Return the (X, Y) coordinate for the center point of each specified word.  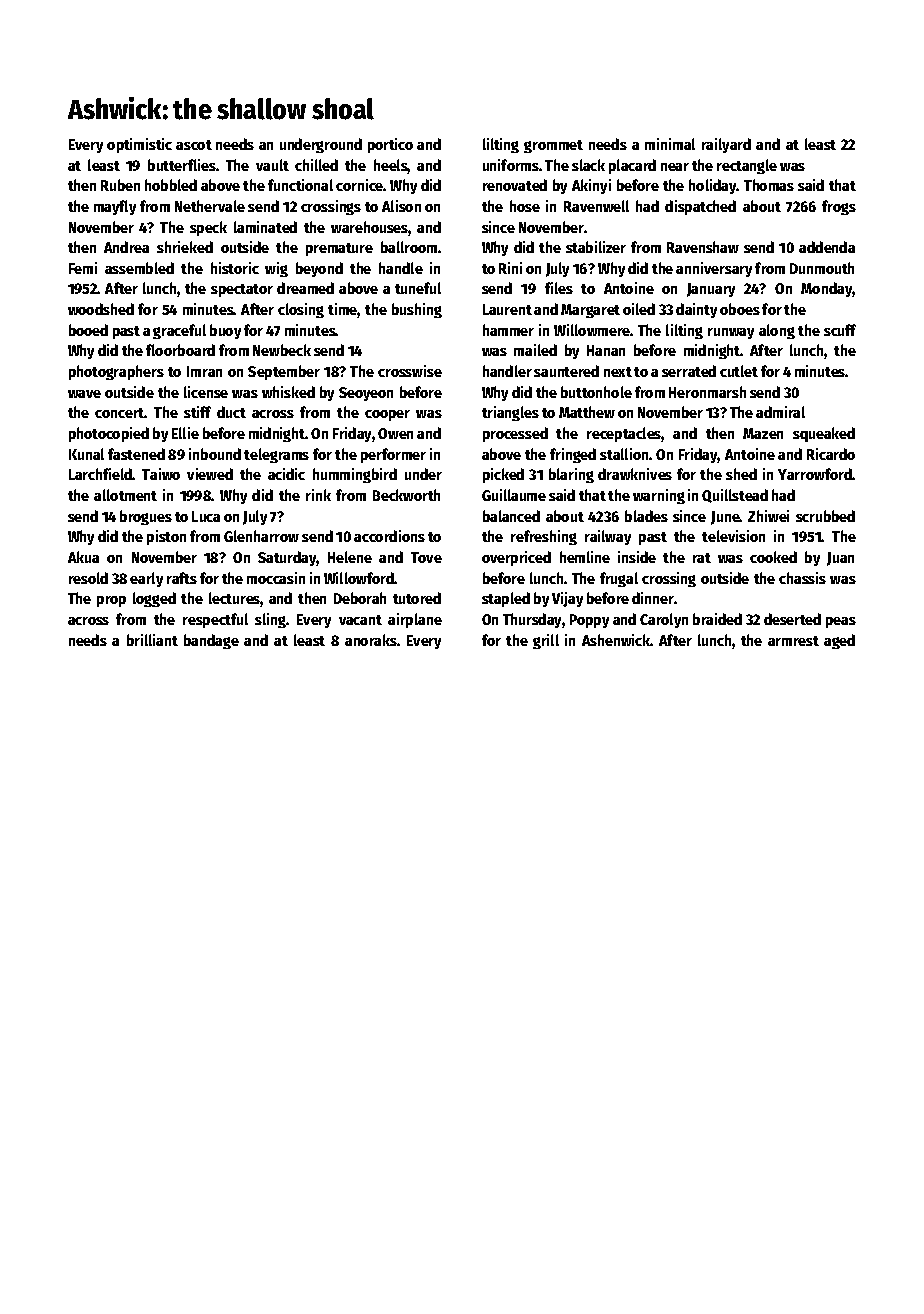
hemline (585, 557)
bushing (417, 310)
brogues (146, 517)
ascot (194, 145)
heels (391, 166)
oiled (639, 309)
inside (637, 557)
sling (270, 620)
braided (717, 619)
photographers (116, 372)
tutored (417, 598)
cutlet (739, 371)
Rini (510, 268)
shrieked (185, 247)
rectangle (747, 166)
